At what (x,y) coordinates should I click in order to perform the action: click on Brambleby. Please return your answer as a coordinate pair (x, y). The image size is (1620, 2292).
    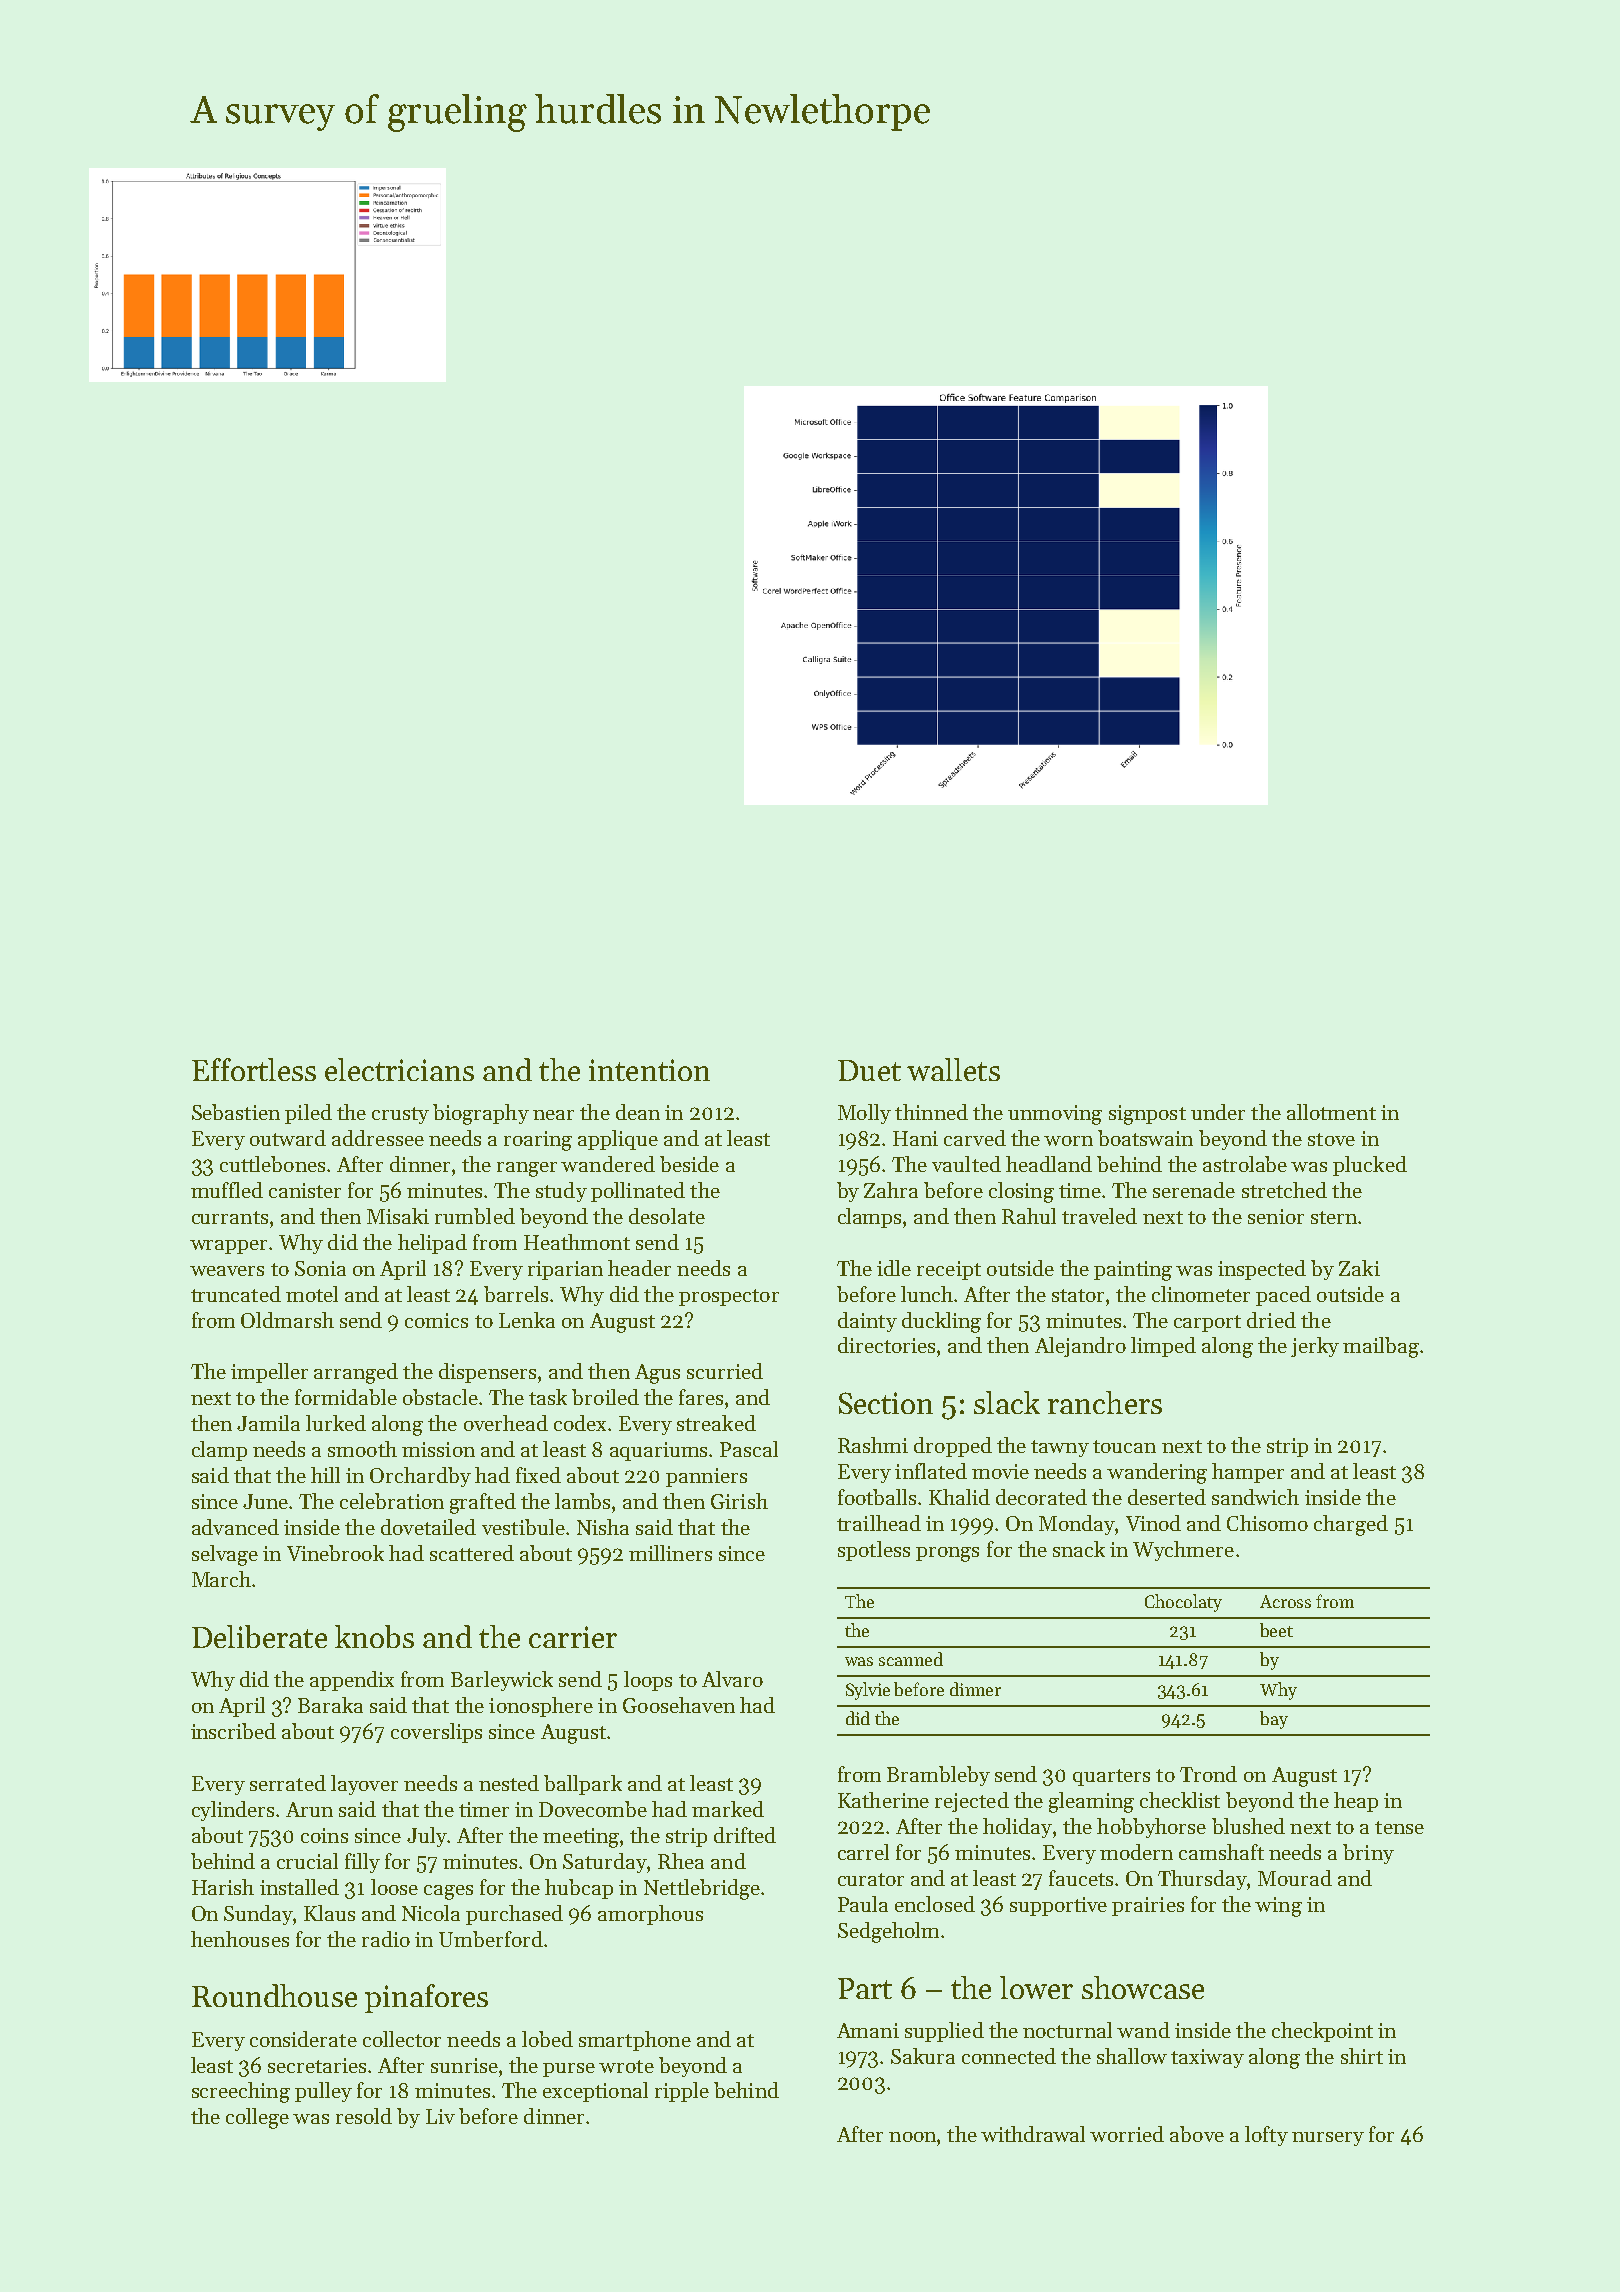
    Looking at the image, I should click on (938, 1776).
